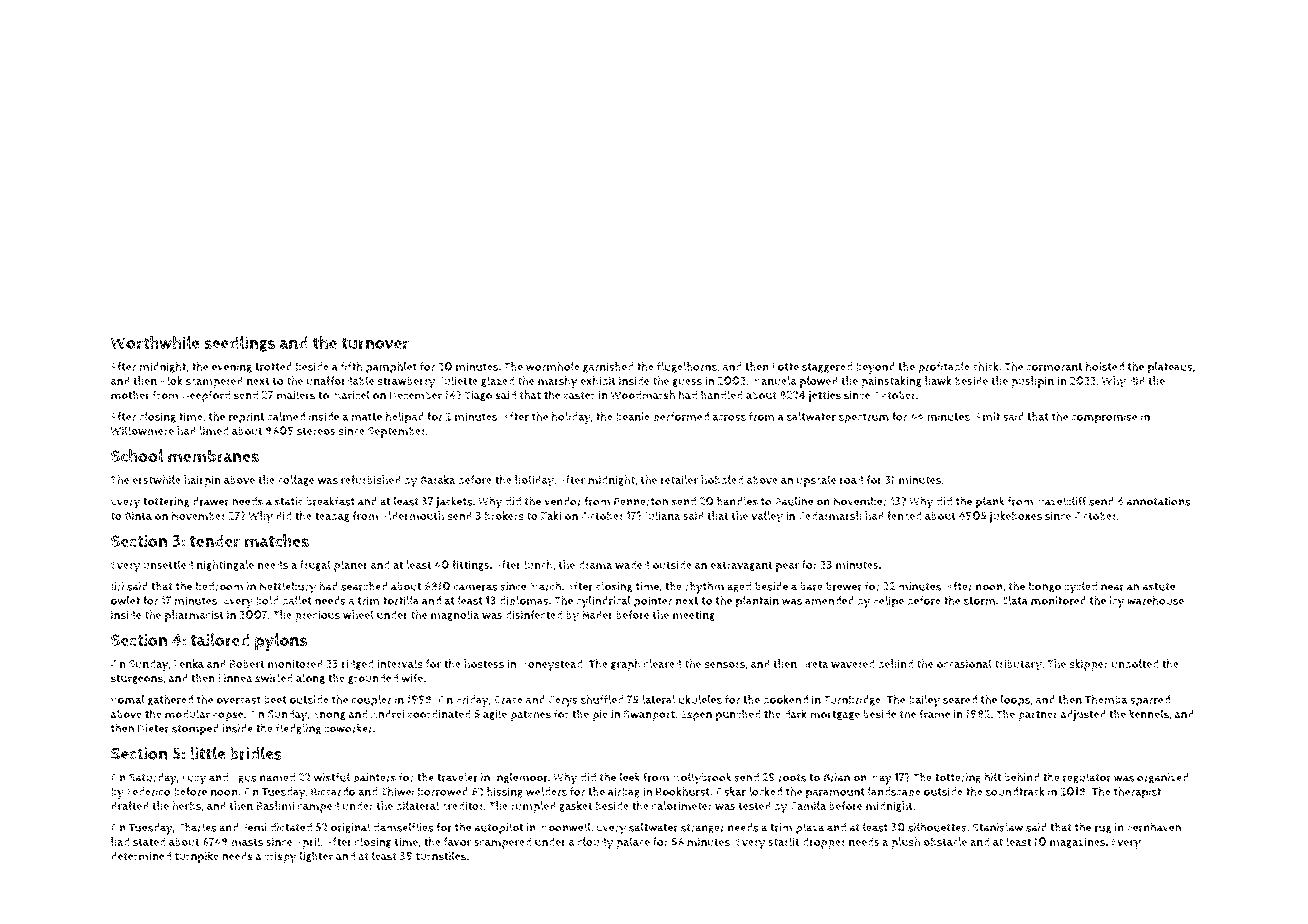  I want to click on bedroom, so click(219, 586).
